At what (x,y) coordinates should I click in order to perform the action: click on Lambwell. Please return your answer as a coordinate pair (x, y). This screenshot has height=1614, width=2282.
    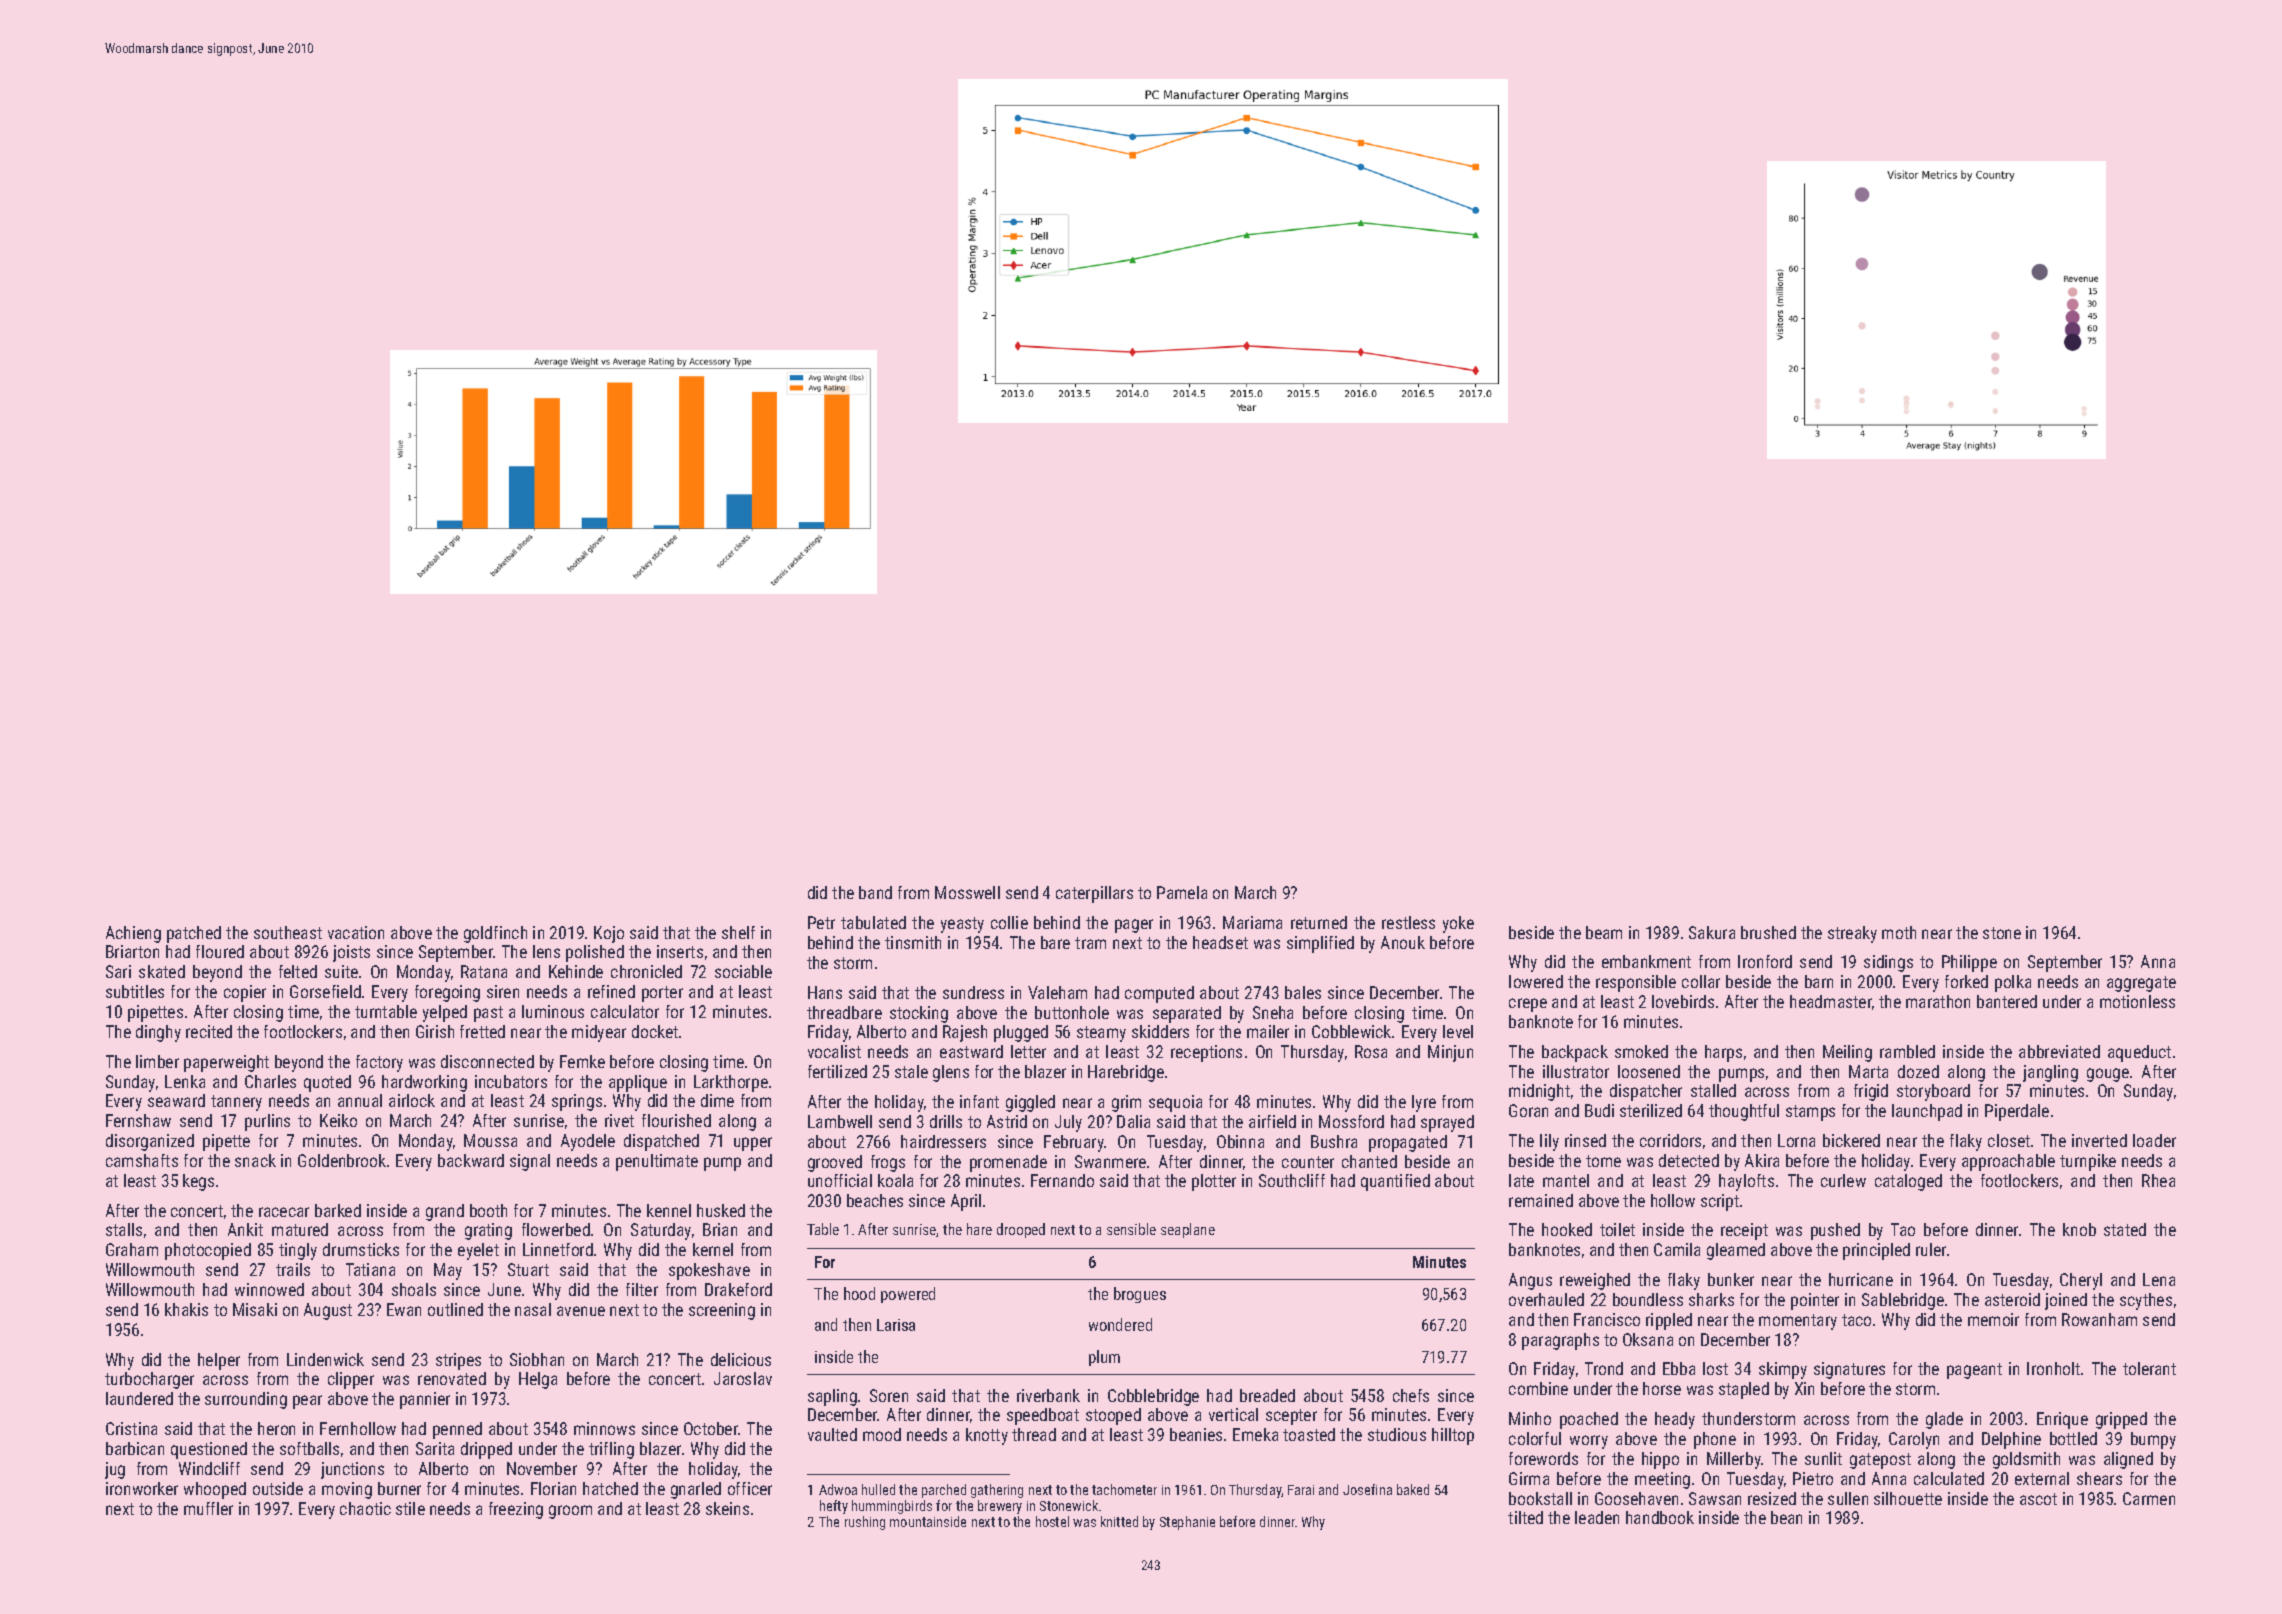
    Looking at the image, I should click on (840, 1121).
